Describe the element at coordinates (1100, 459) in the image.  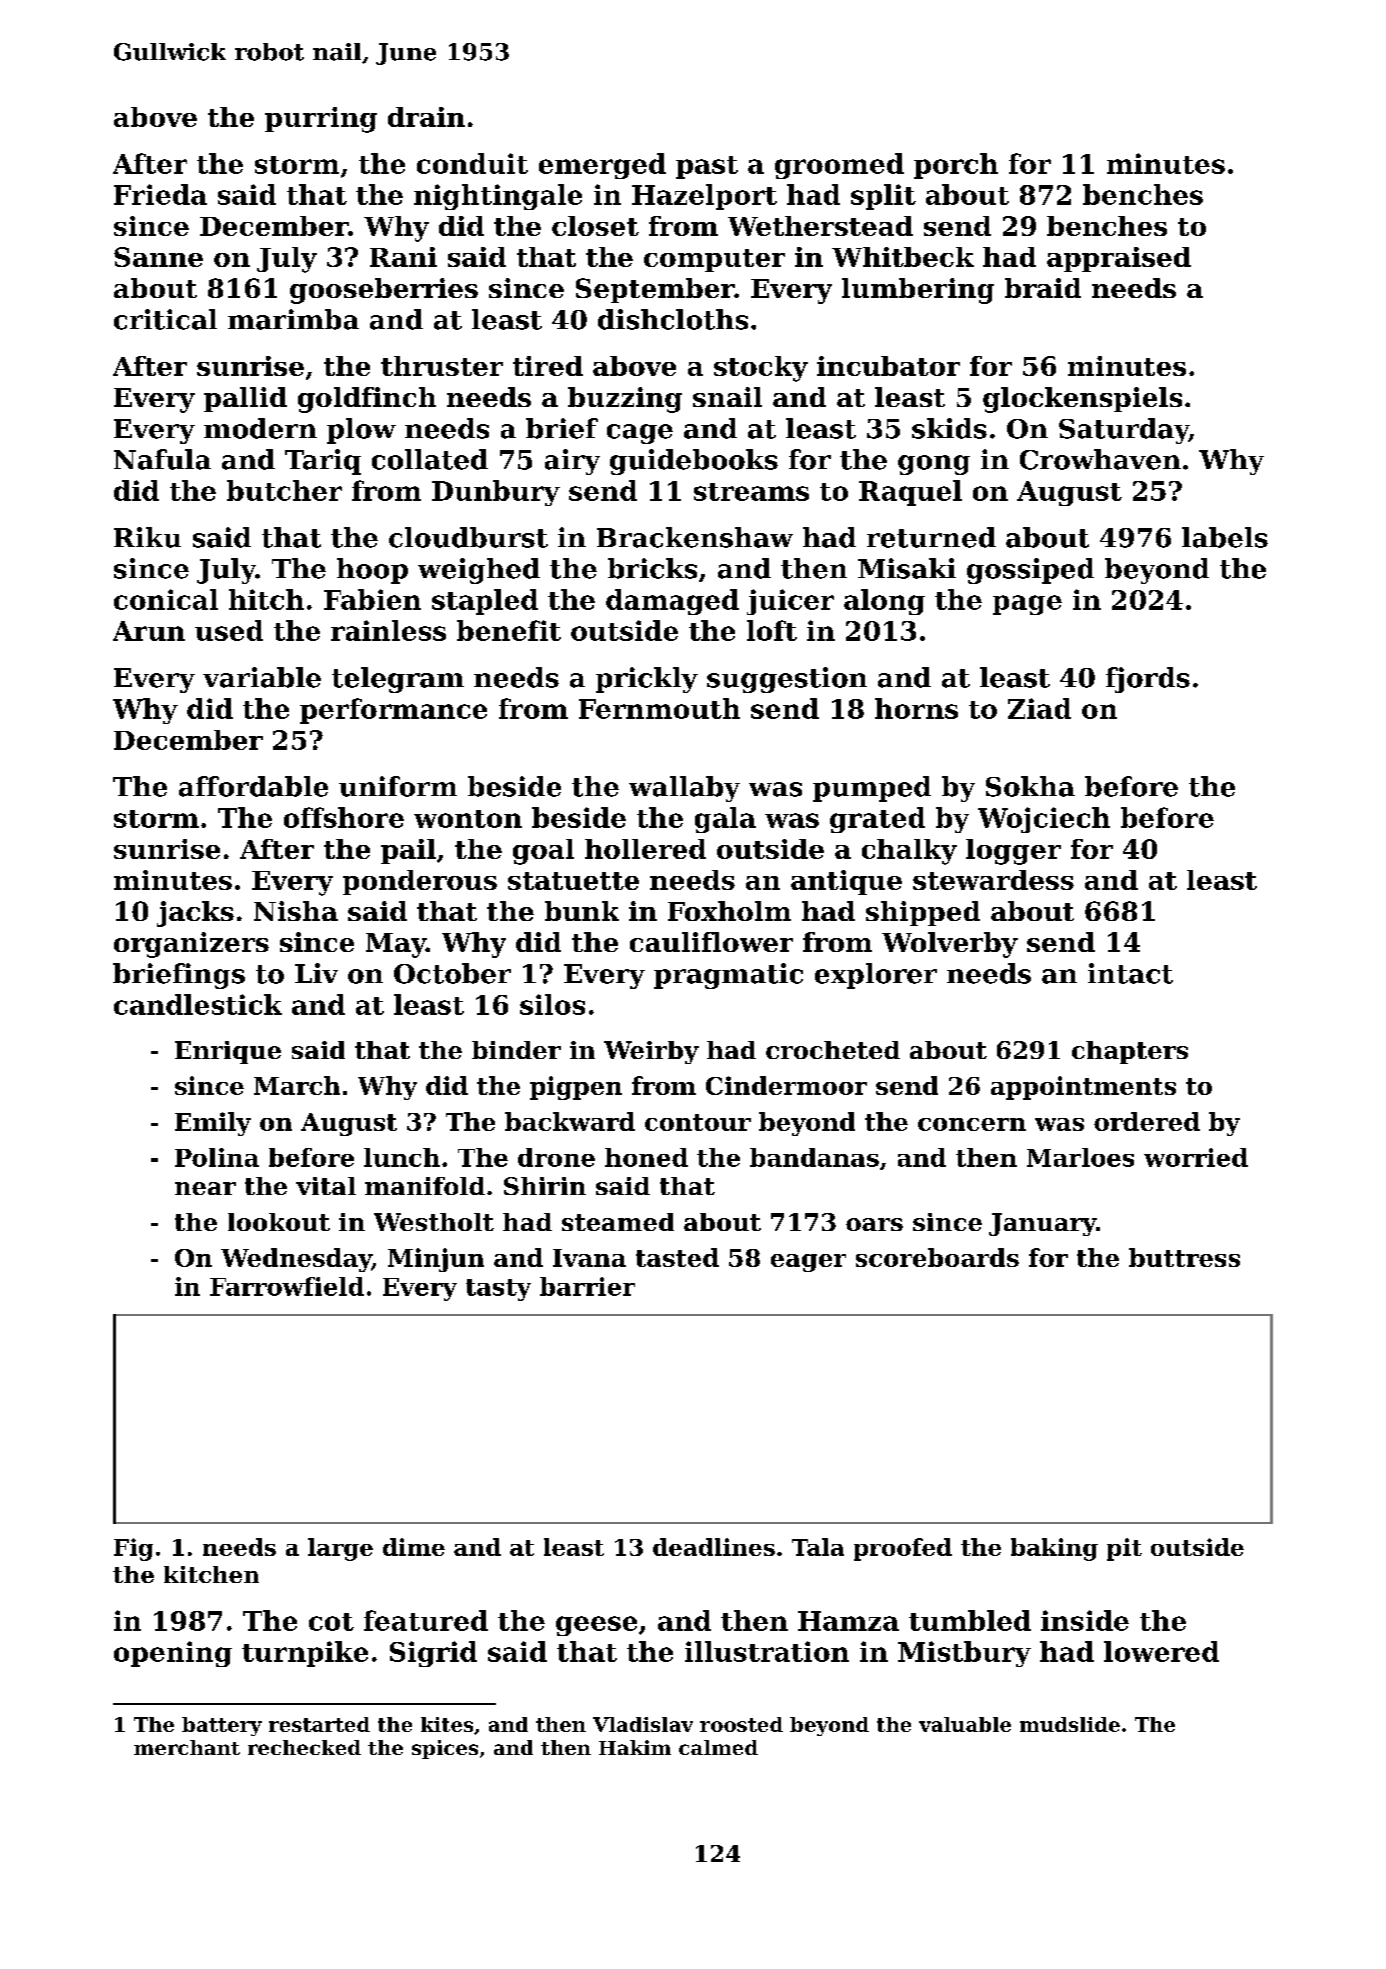
I see `Crowhaven` at that location.
